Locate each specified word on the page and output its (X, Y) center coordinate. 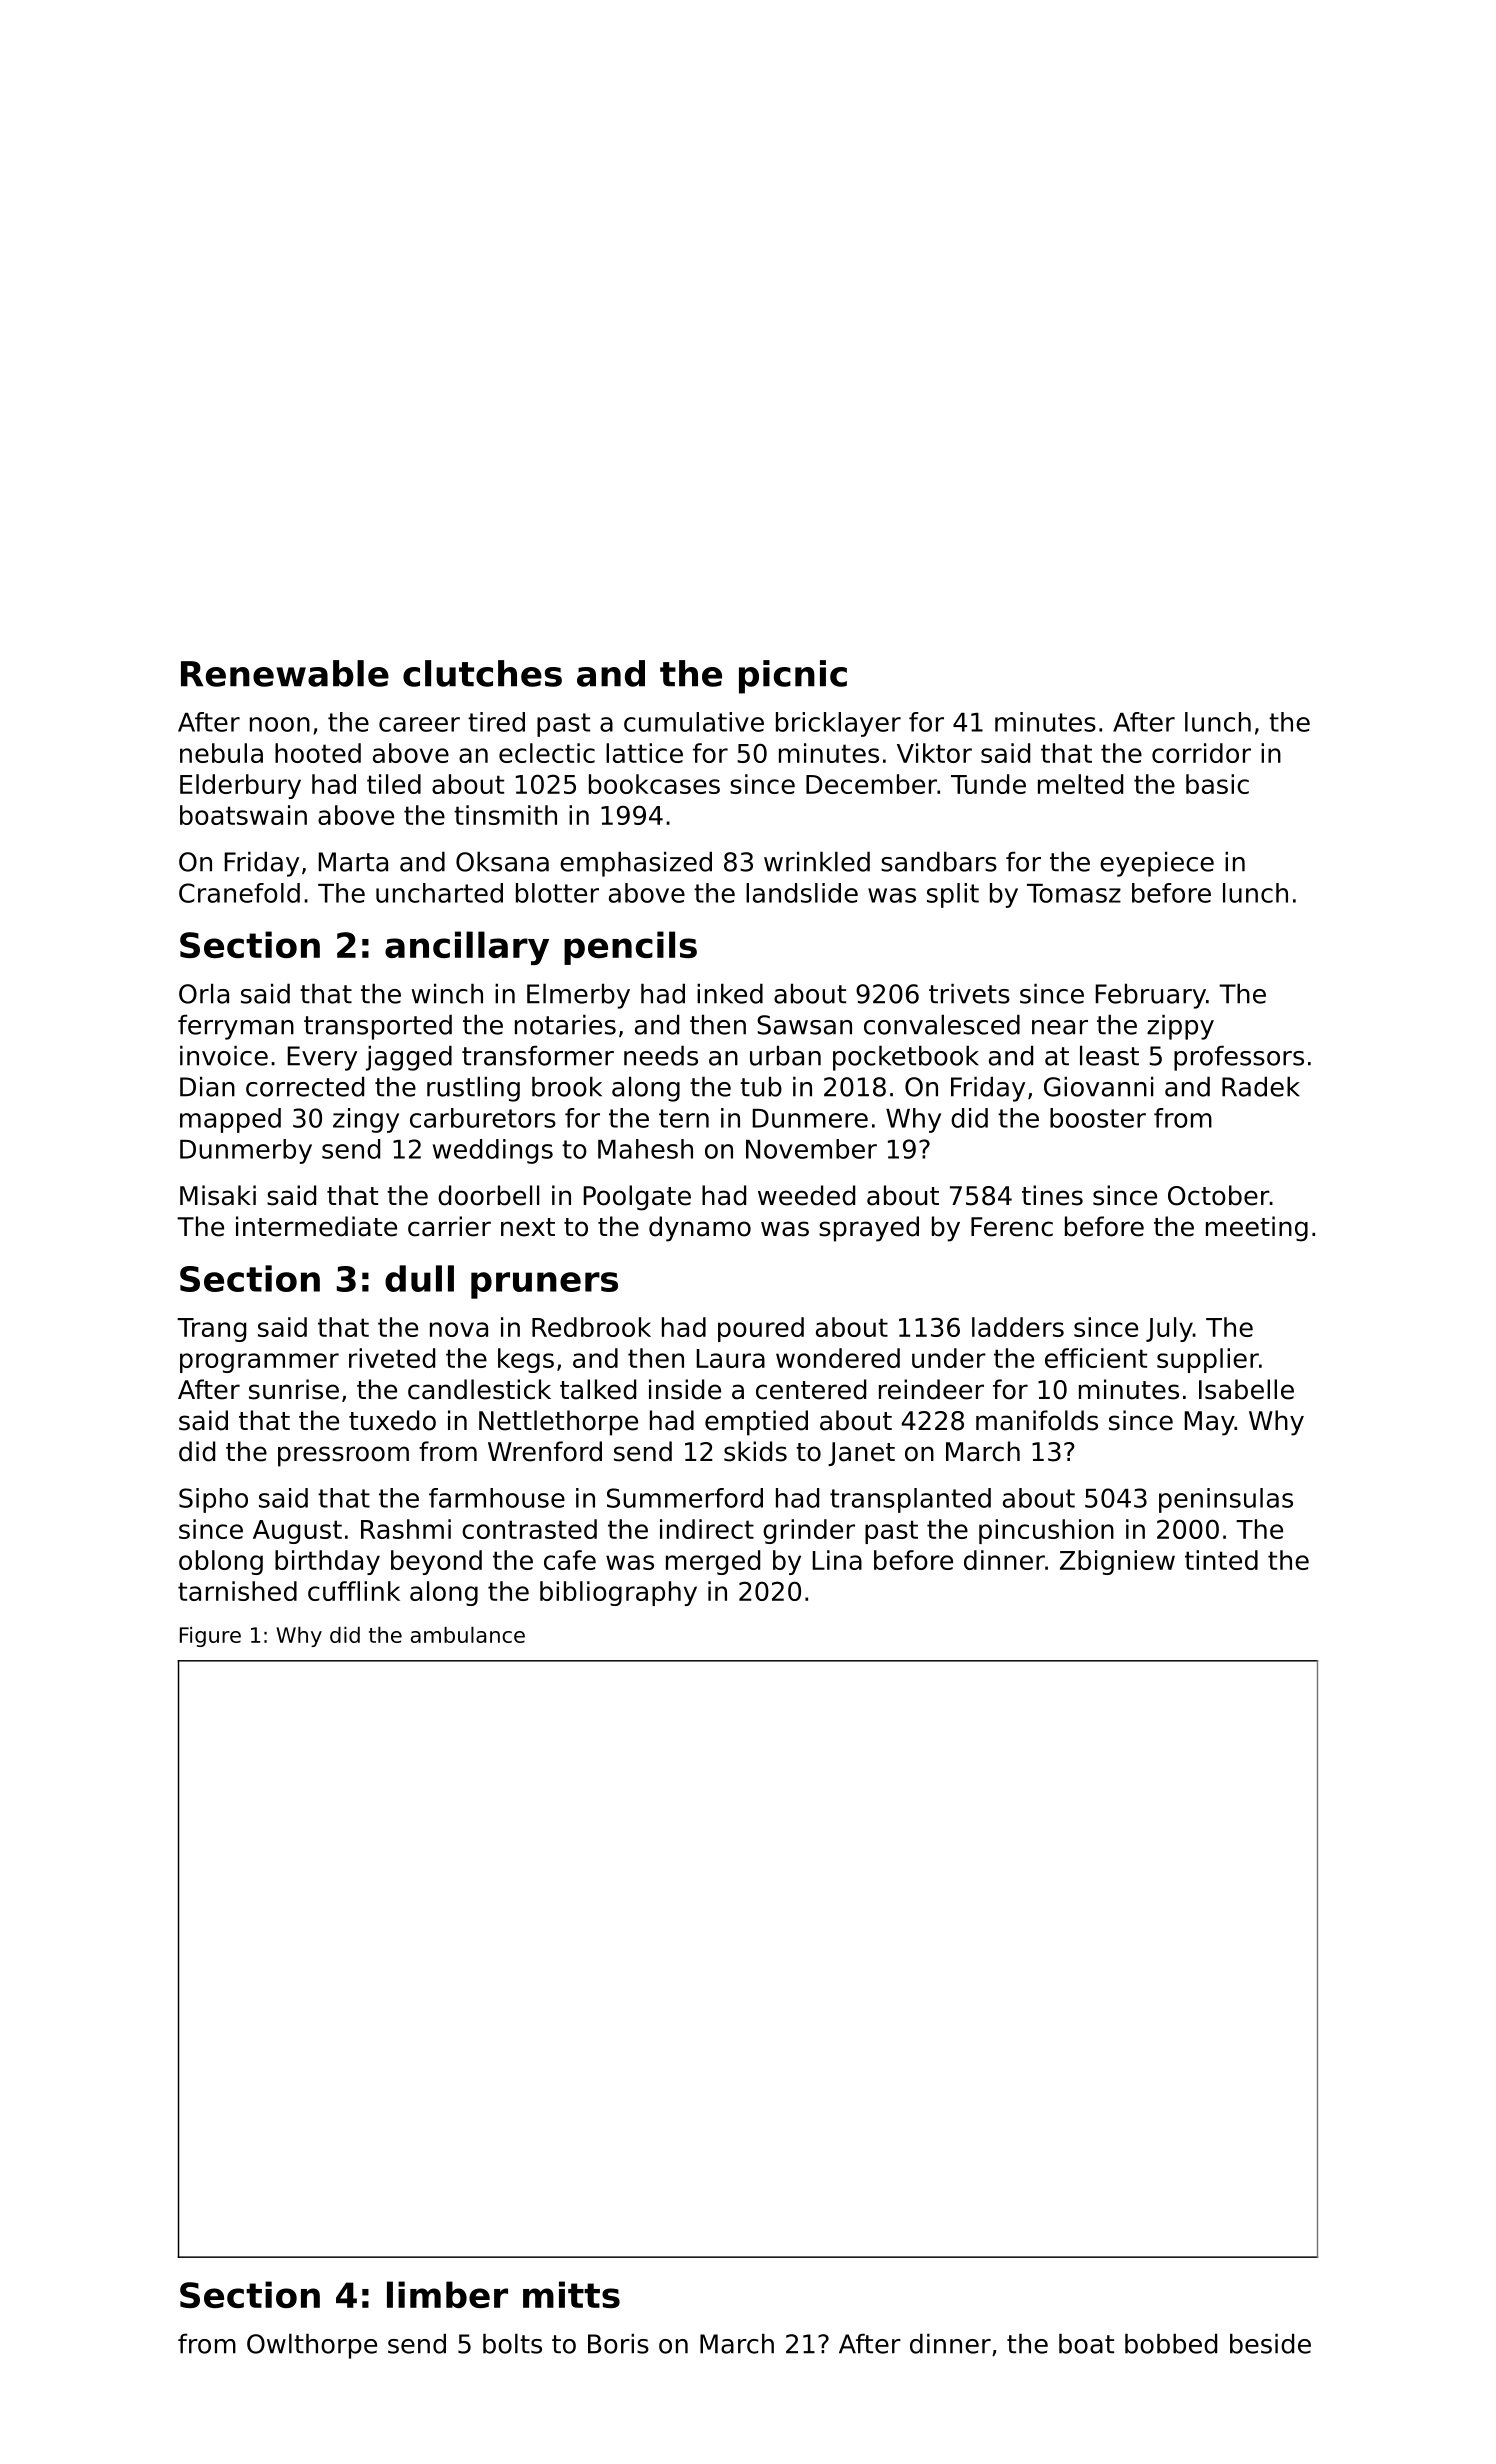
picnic (793, 677)
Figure (210, 1637)
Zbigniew (1117, 1562)
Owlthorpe (312, 2346)
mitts (571, 2294)
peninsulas (1226, 1500)
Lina (837, 1560)
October (1218, 1195)
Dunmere (810, 1118)
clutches (482, 673)
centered (811, 1389)
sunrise (294, 1389)
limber (447, 2294)
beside (1270, 2343)
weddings (493, 1151)
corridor (1201, 753)
